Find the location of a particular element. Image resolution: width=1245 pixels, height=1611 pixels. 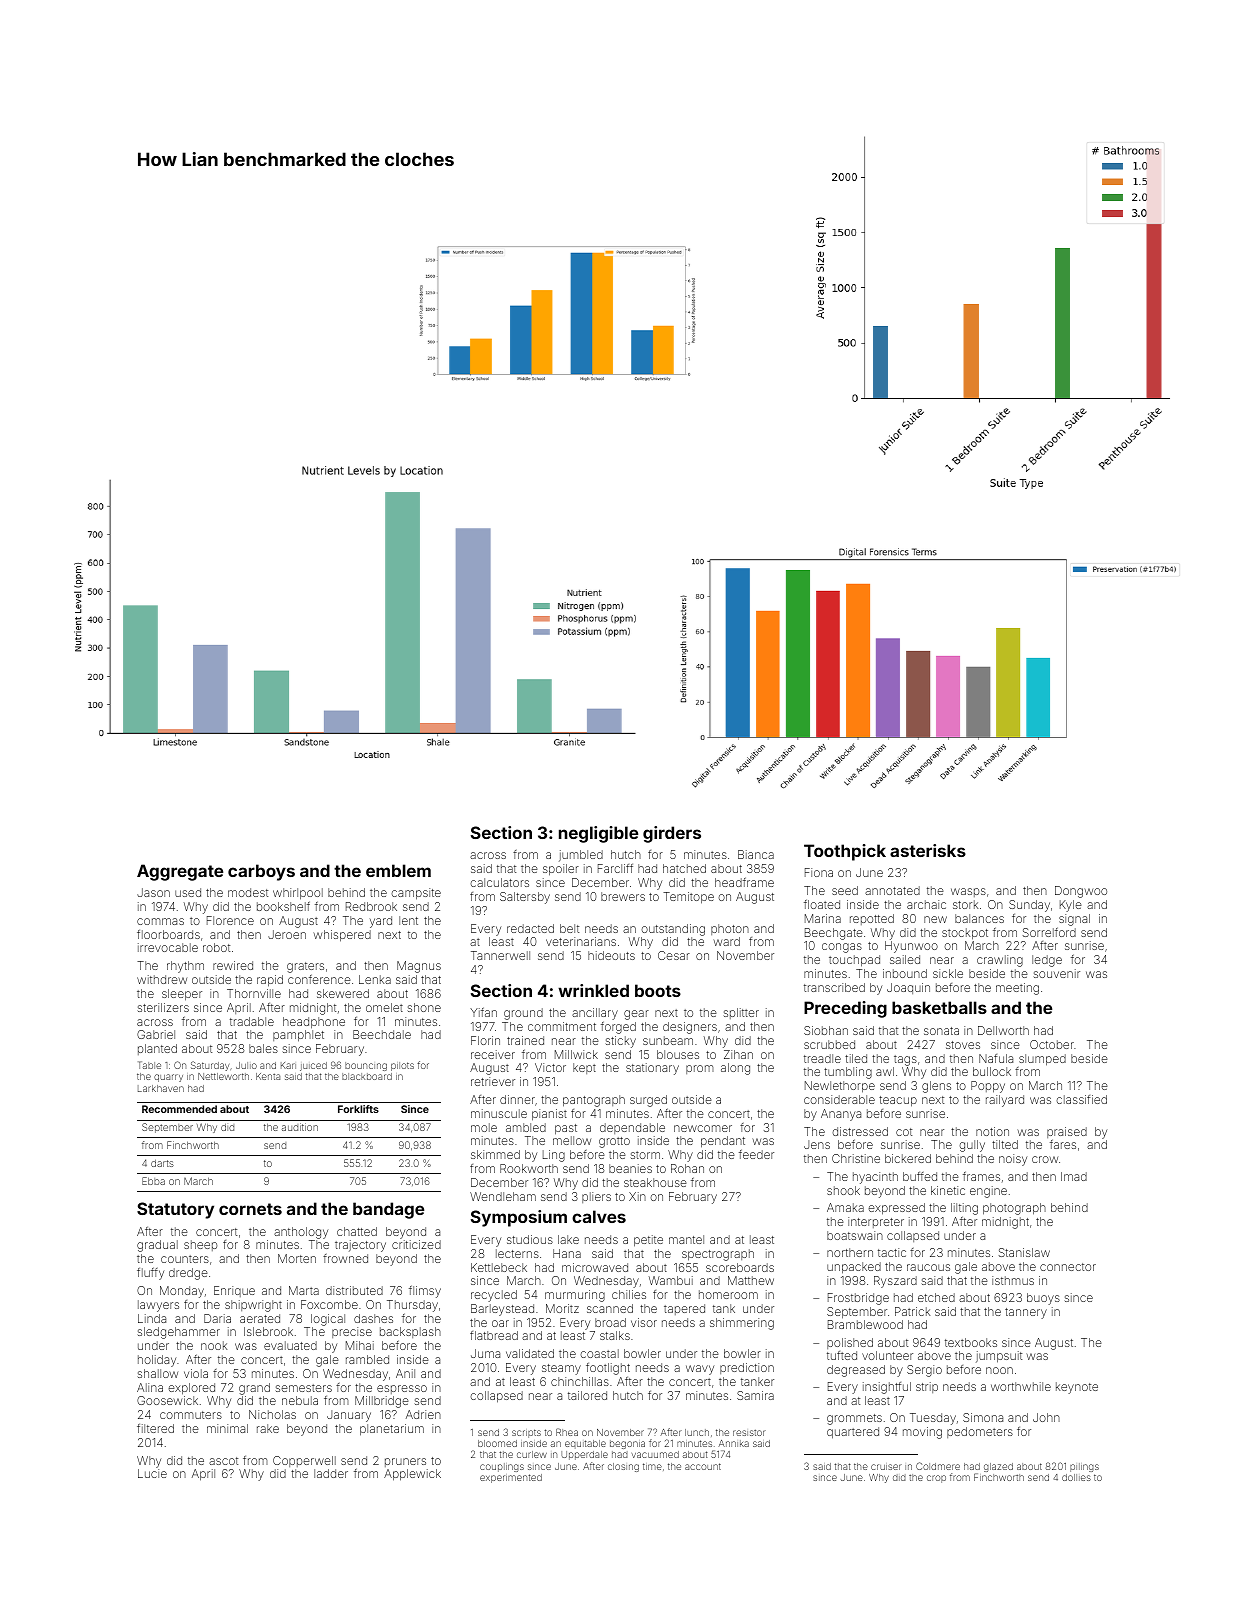

feeder is located at coordinates (756, 1154).
